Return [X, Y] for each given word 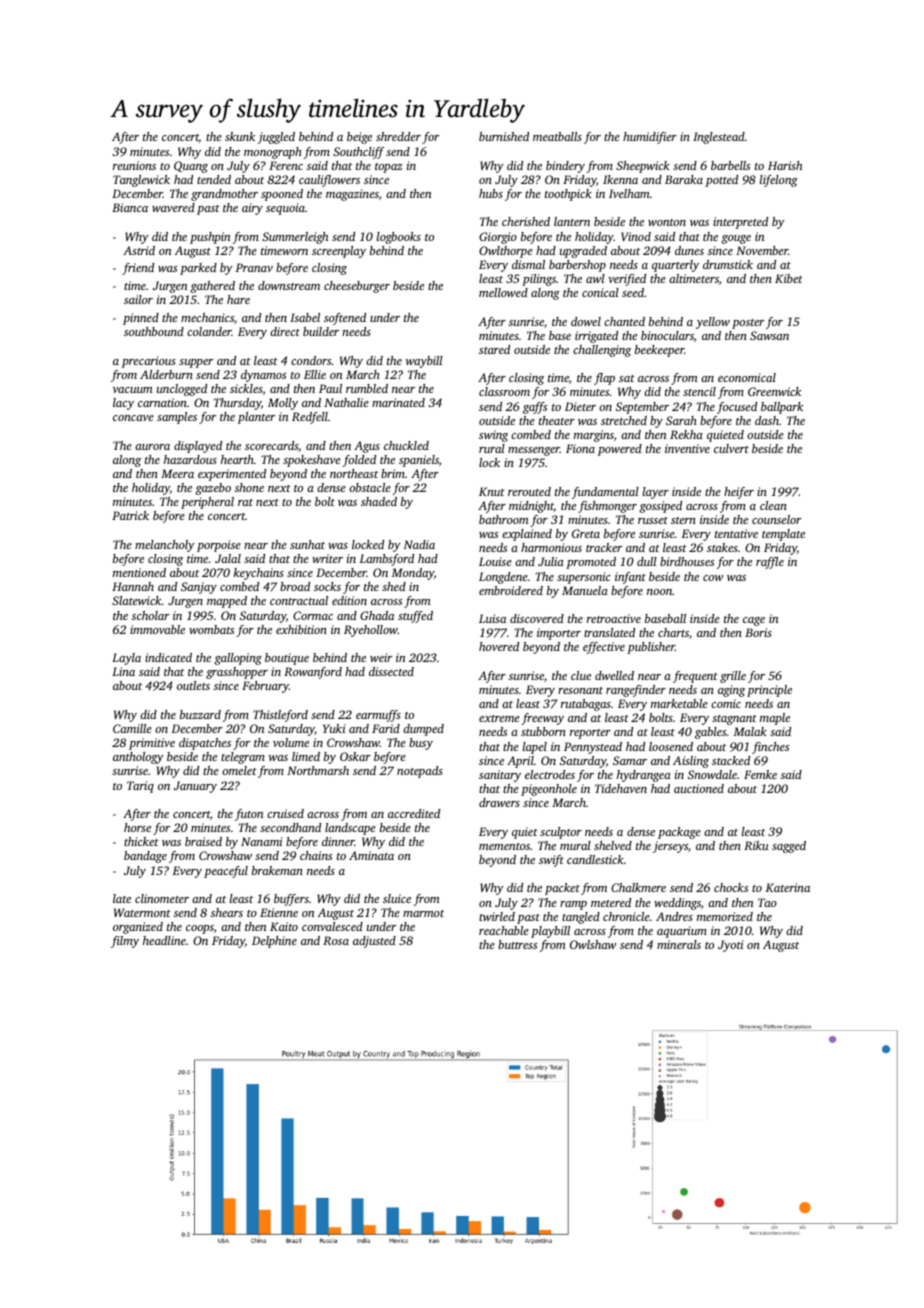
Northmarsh [318, 770]
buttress [517, 944]
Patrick [130, 515]
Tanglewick [141, 181]
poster [748, 324]
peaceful [226, 872]
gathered [212, 287]
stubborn [543, 731]
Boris [758, 632]
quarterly [675, 266]
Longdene [503, 578]
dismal [528, 264]
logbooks [399, 238]
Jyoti [731, 946]
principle [769, 691]
